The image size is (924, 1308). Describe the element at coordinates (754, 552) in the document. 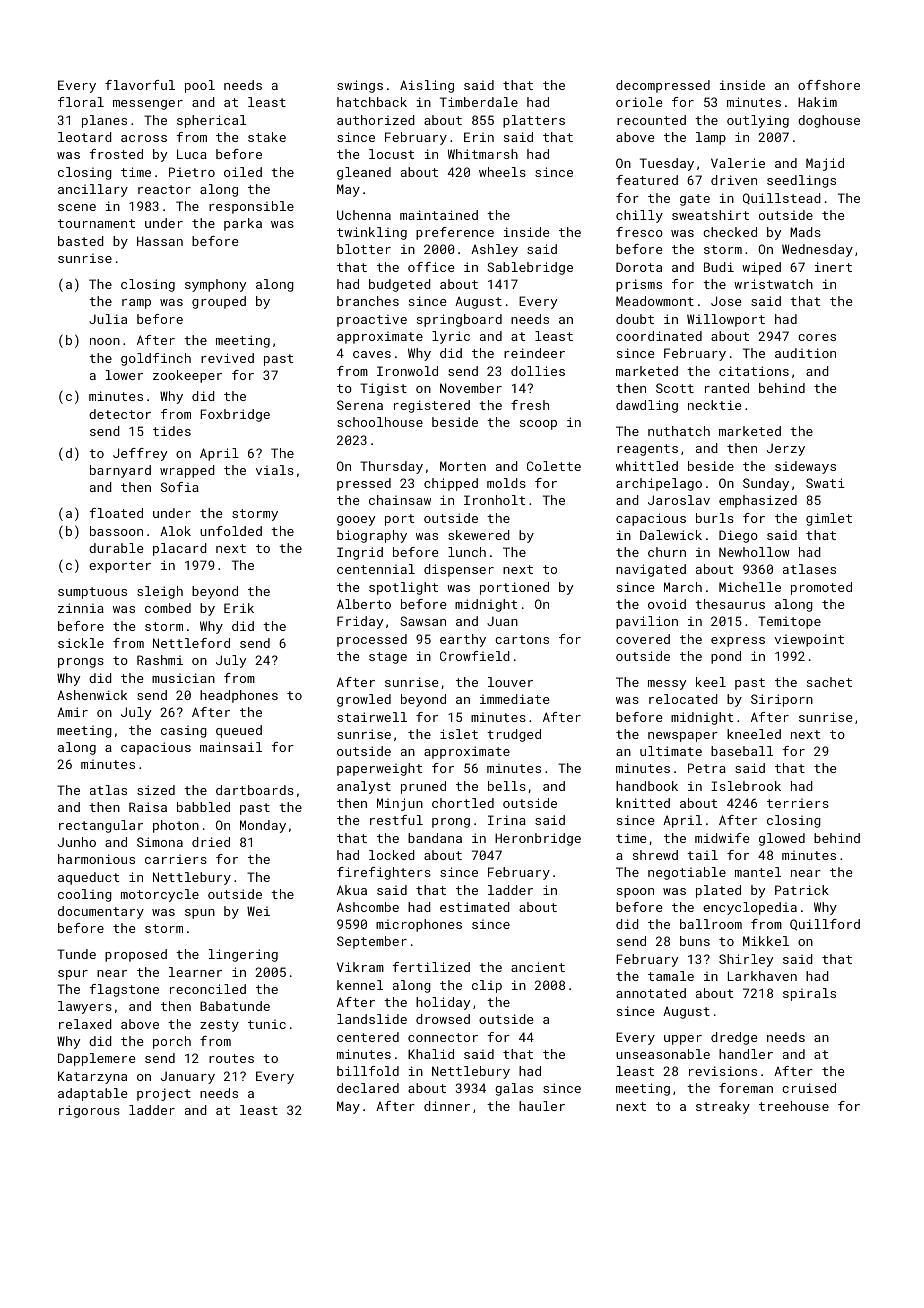

I see `Newhollow` at that location.
